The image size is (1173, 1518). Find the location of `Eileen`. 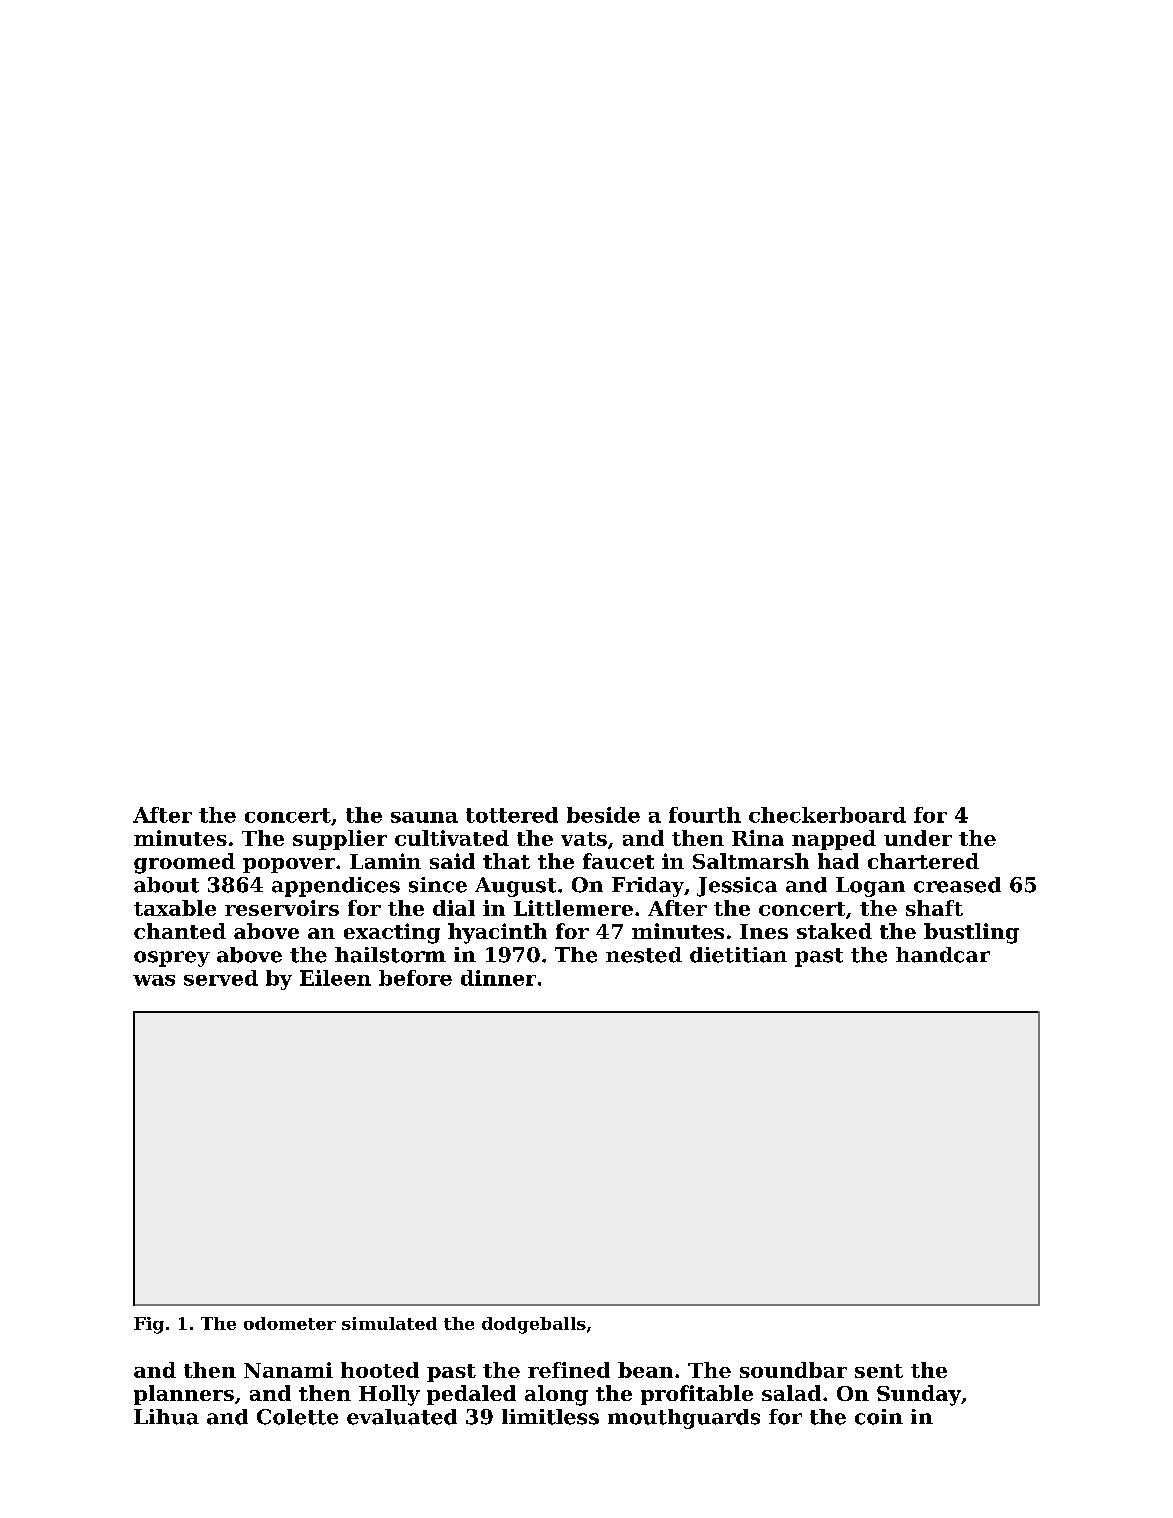

Eileen is located at coordinates (335, 978).
